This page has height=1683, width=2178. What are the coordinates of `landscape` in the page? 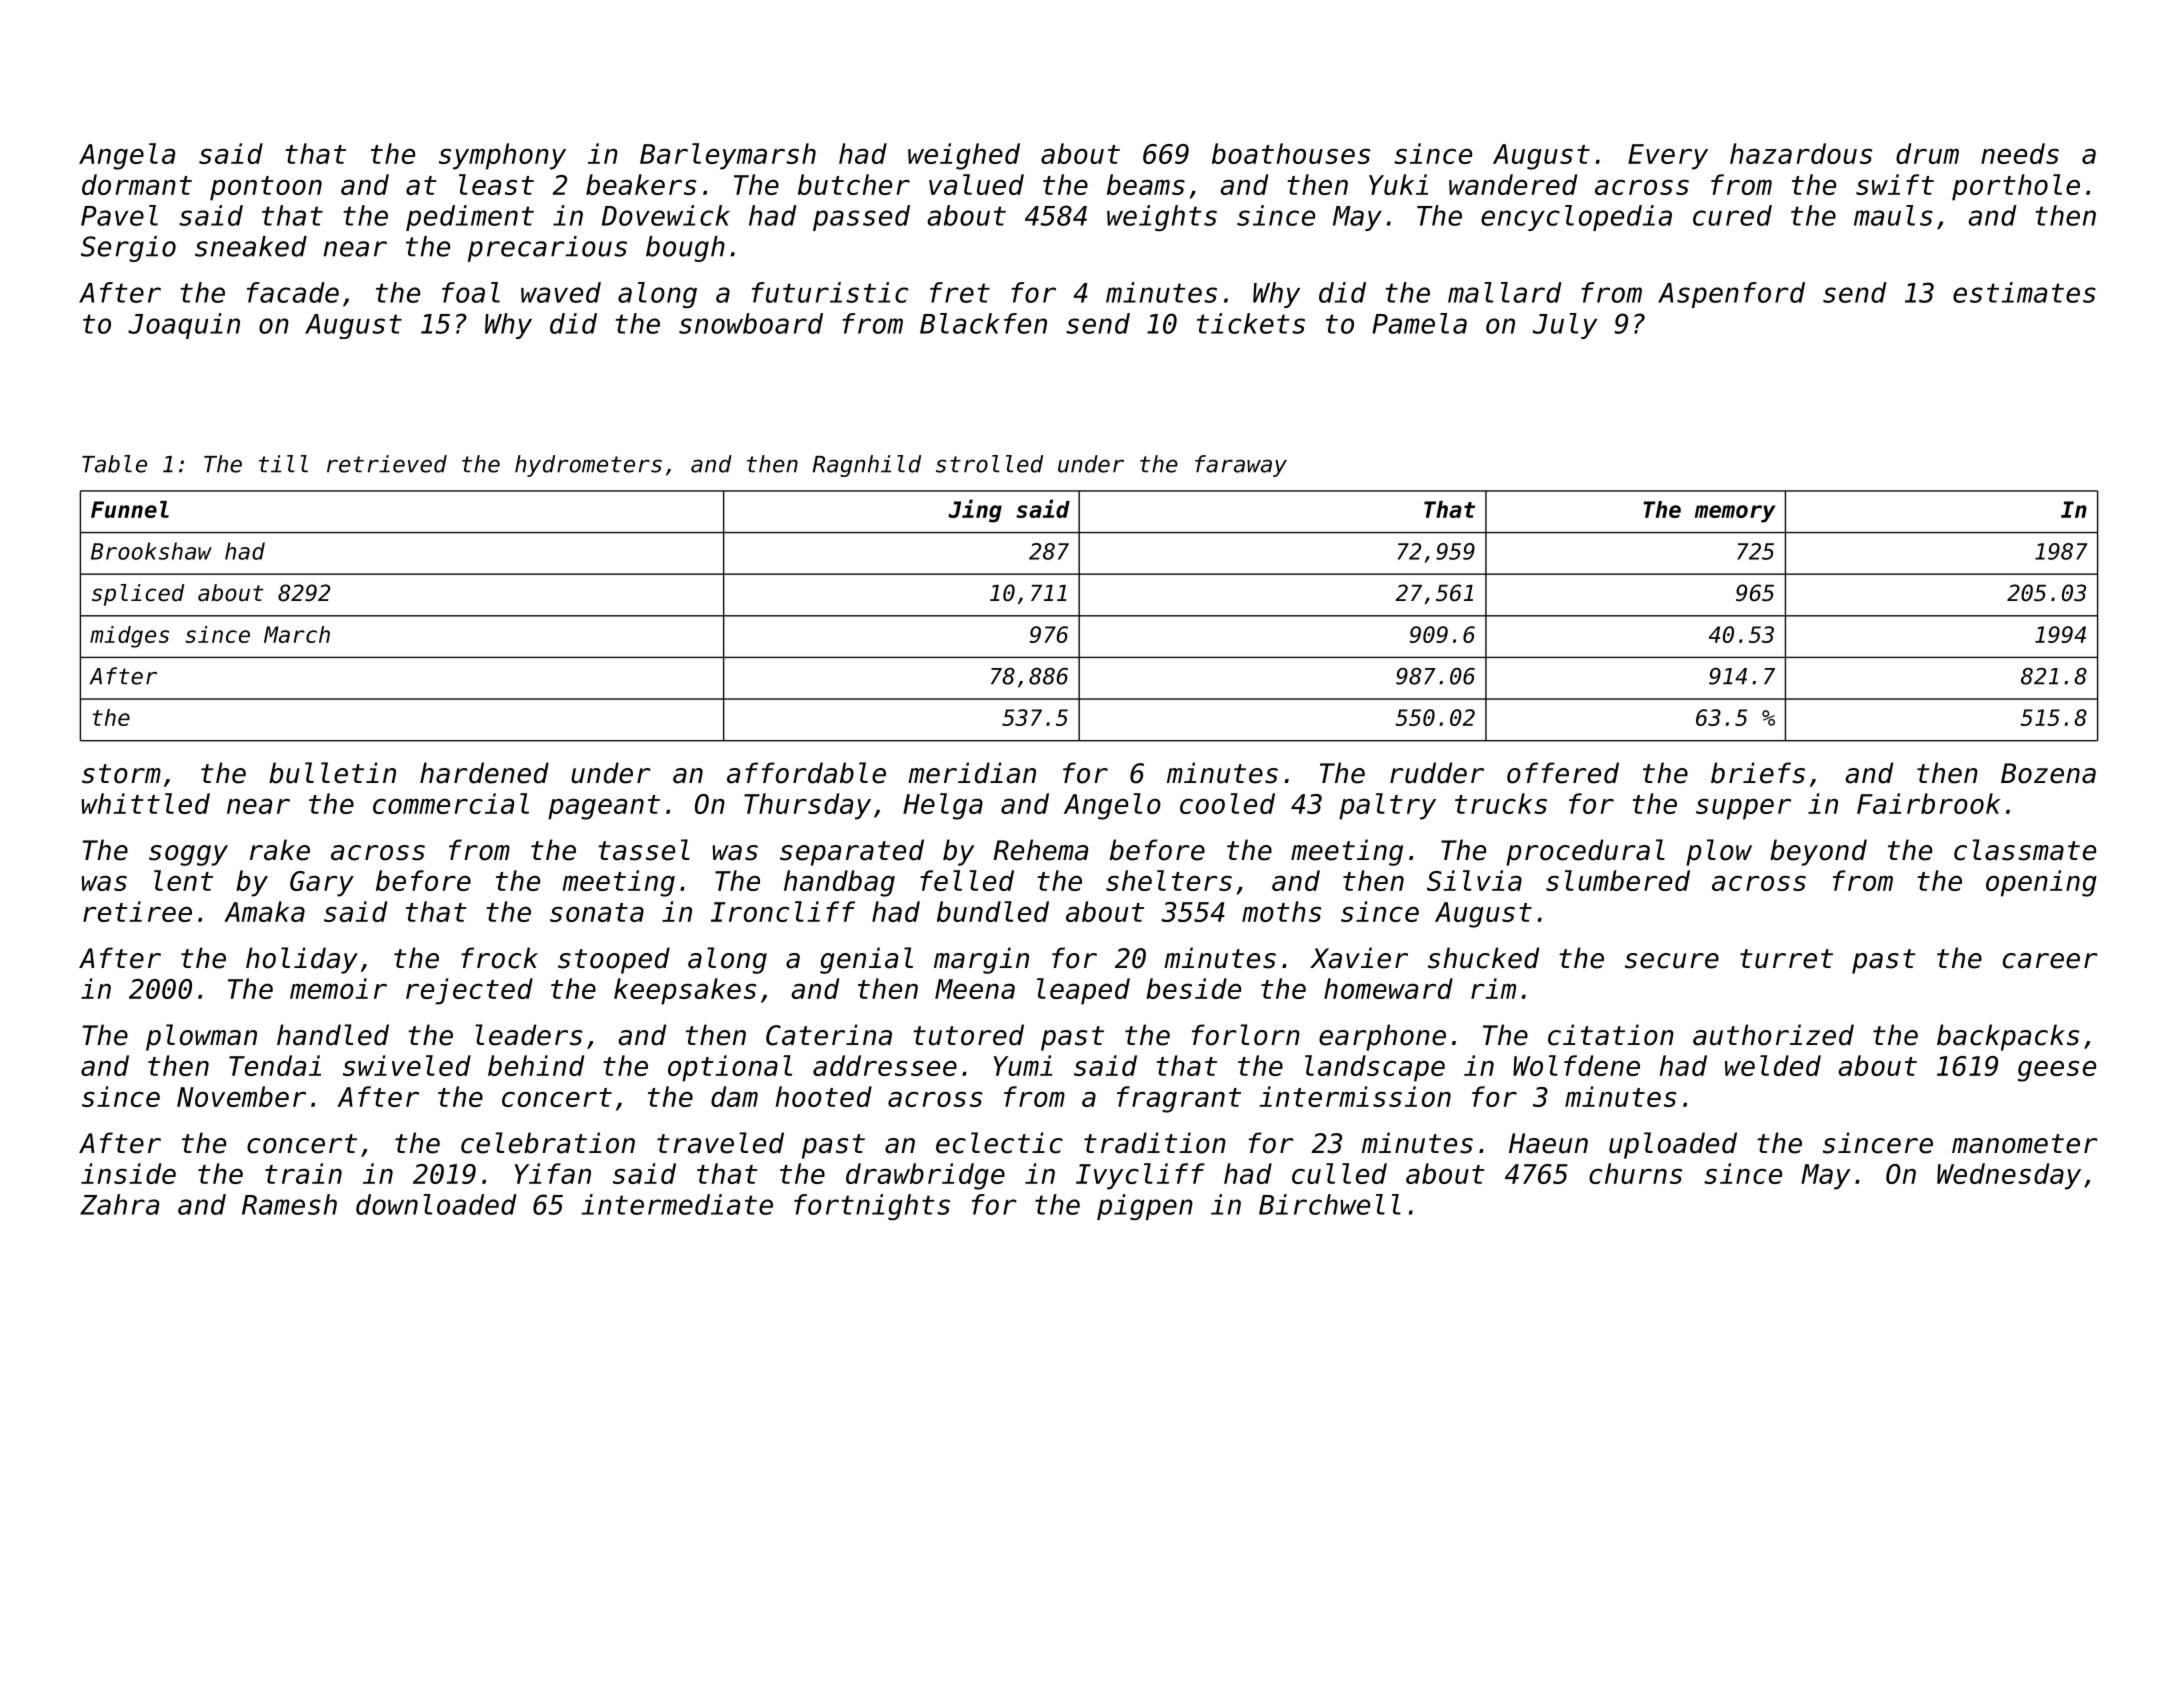 It's located at (1375, 1068).
